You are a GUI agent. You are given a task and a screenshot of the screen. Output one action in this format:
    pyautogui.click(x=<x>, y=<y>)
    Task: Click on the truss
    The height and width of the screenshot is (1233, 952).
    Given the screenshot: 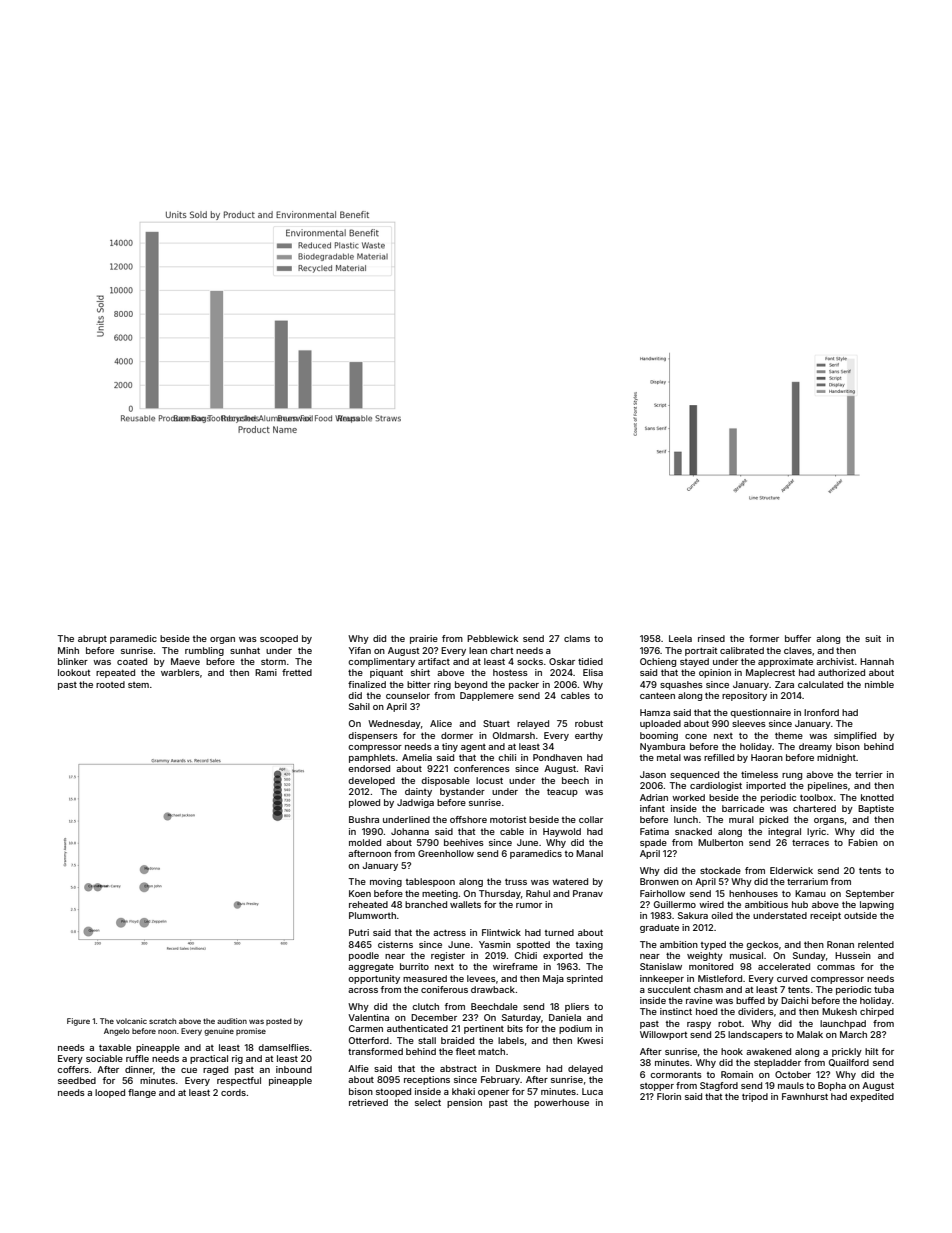 What is the action you would take?
    pyautogui.click(x=516, y=881)
